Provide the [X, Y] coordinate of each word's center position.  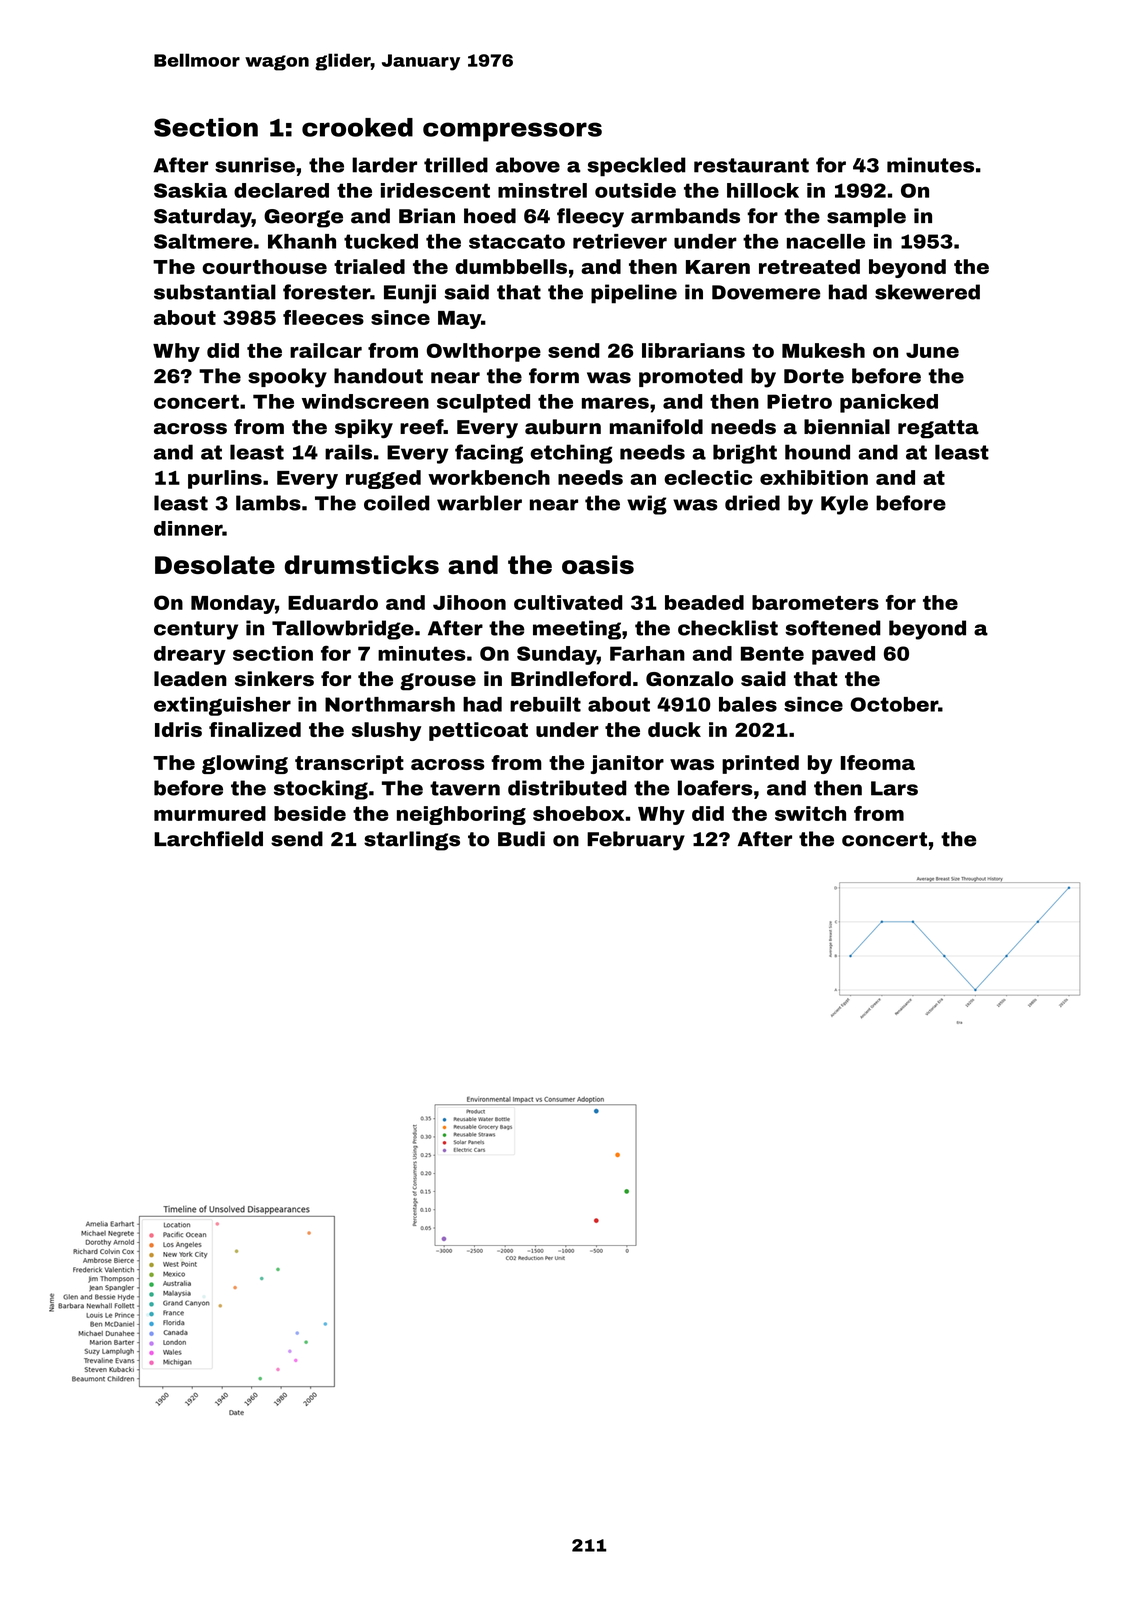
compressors [512, 132]
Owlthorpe [484, 352]
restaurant [751, 165]
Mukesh [823, 350]
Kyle [844, 505]
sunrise [255, 165]
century [196, 630]
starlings [412, 841]
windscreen [365, 401]
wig [647, 505]
